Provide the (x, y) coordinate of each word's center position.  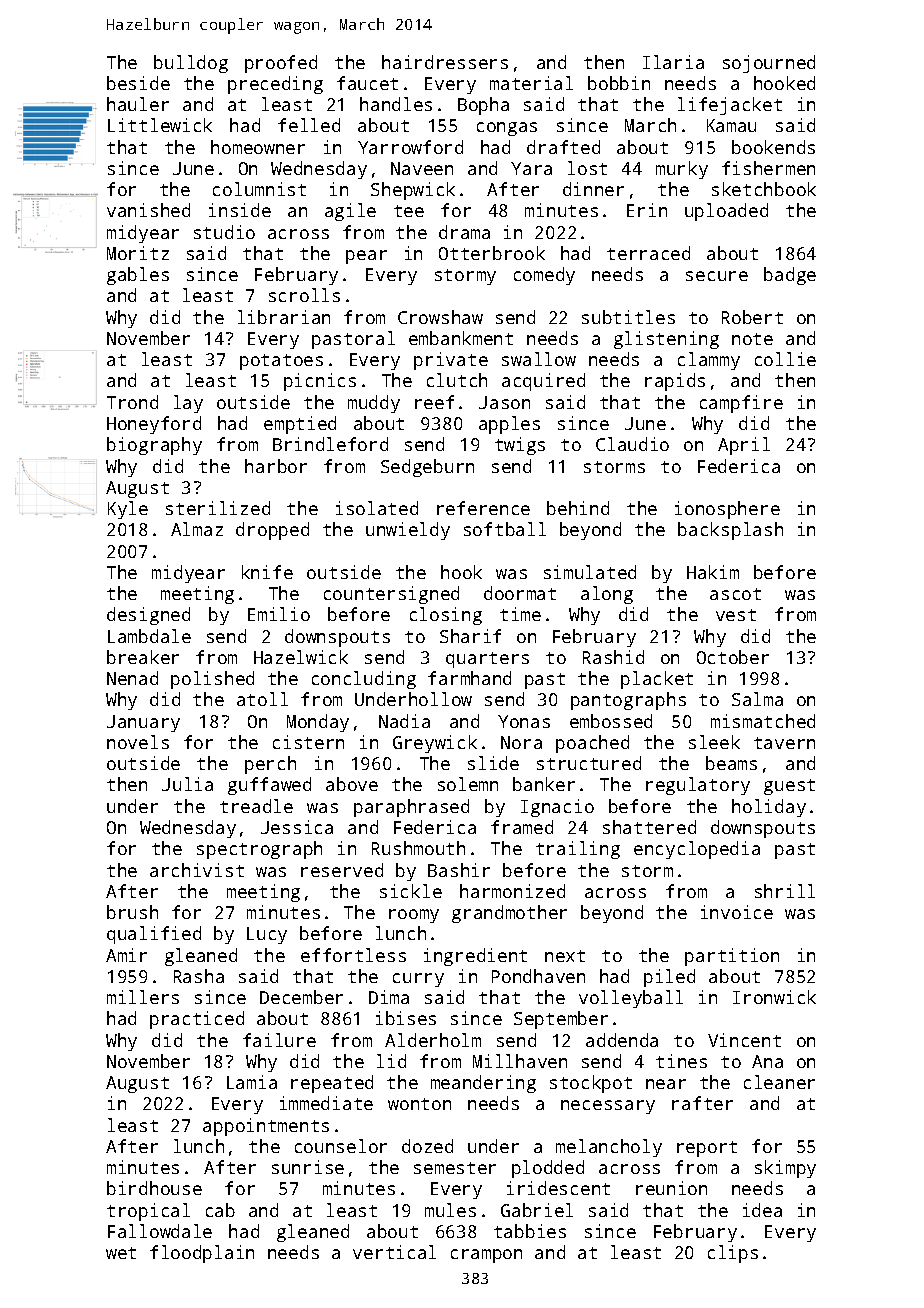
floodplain (202, 1254)
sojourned (769, 64)
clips (733, 1254)
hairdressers (445, 62)
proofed (281, 64)
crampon (486, 1256)
